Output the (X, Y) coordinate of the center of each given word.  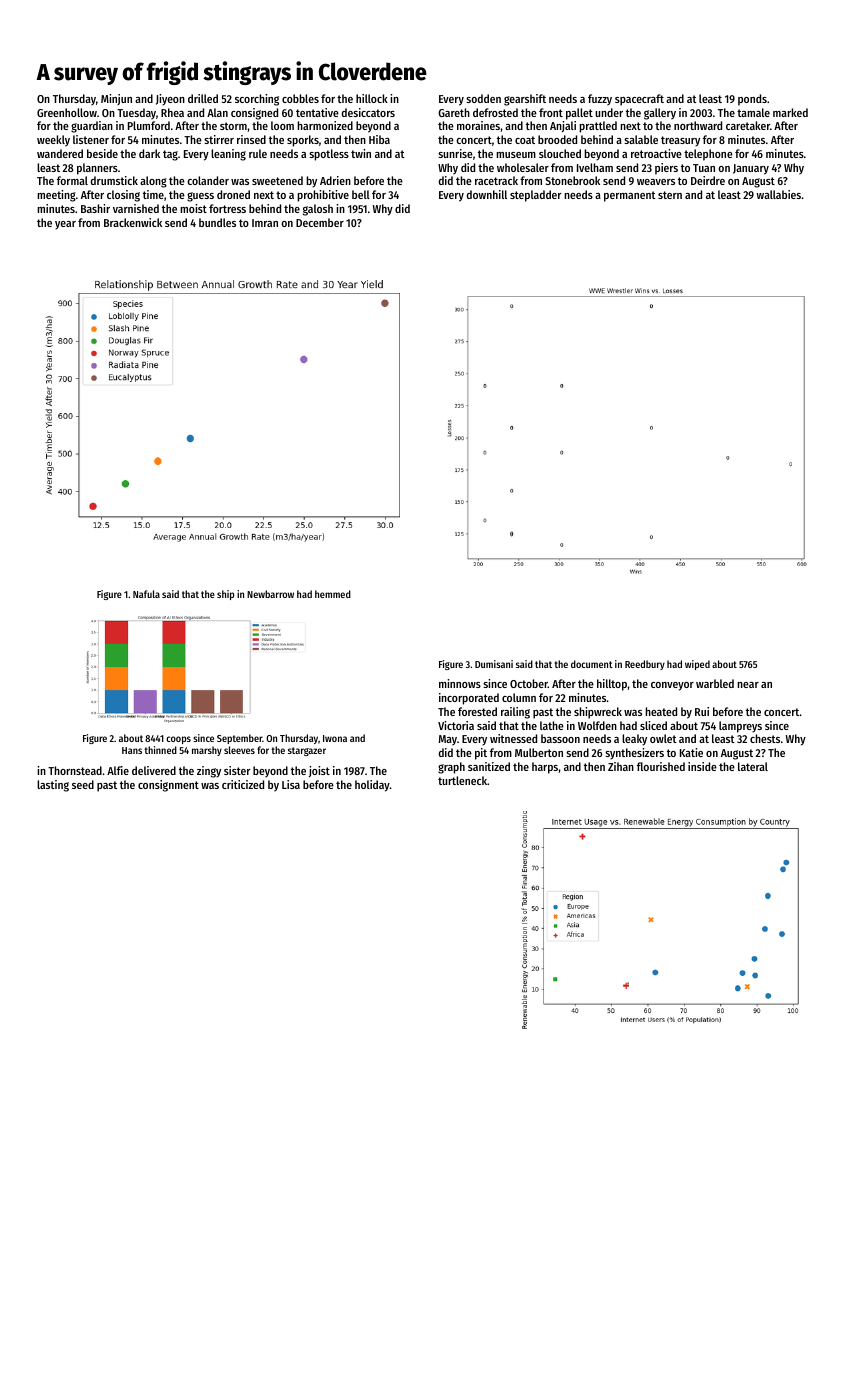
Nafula (146, 594)
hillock (372, 98)
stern (670, 195)
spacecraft (639, 100)
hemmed (333, 594)
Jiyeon (170, 100)
